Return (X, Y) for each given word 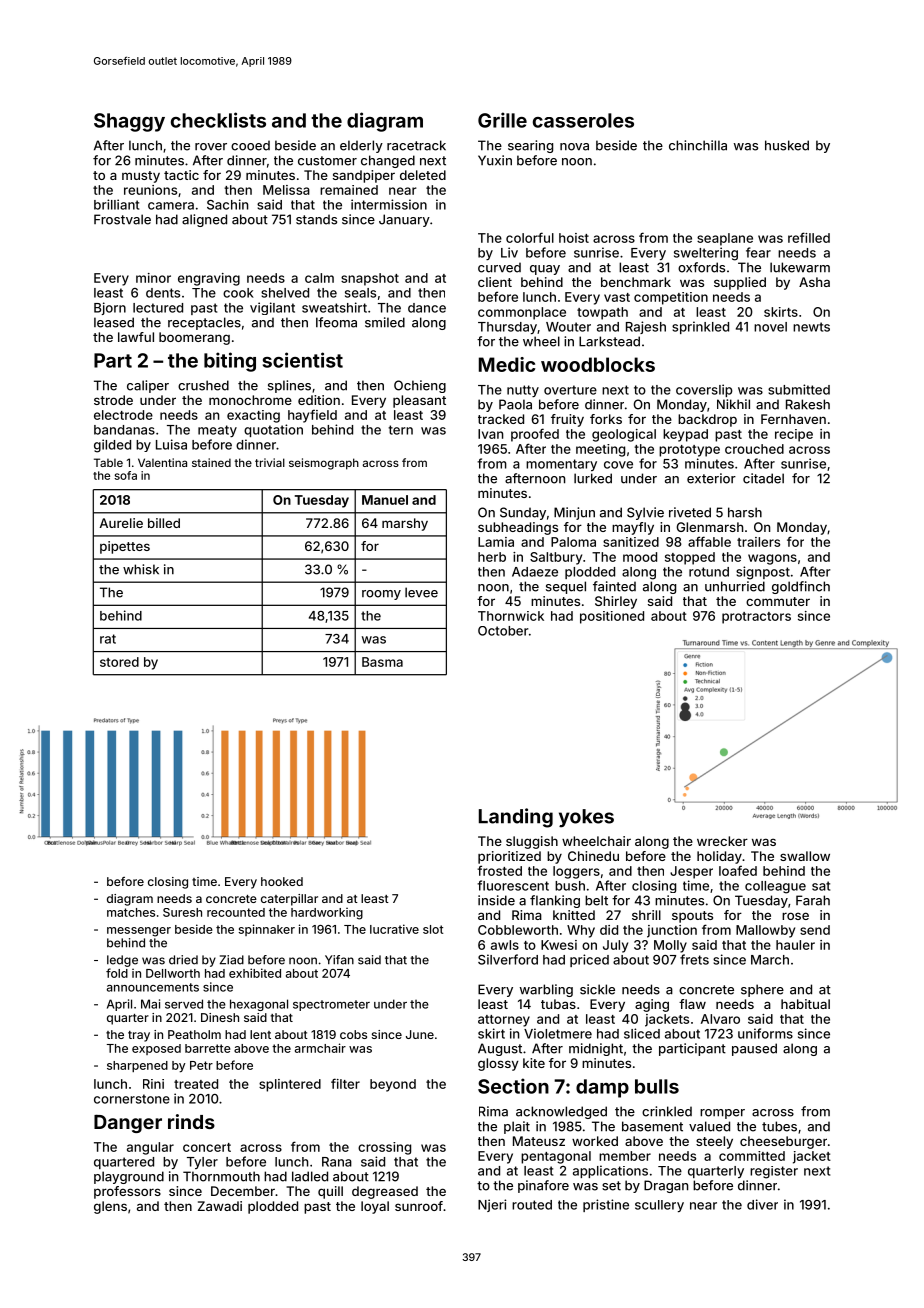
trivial (270, 462)
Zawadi (220, 1206)
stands (316, 219)
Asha (814, 282)
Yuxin (495, 160)
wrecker (722, 841)
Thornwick (511, 616)
